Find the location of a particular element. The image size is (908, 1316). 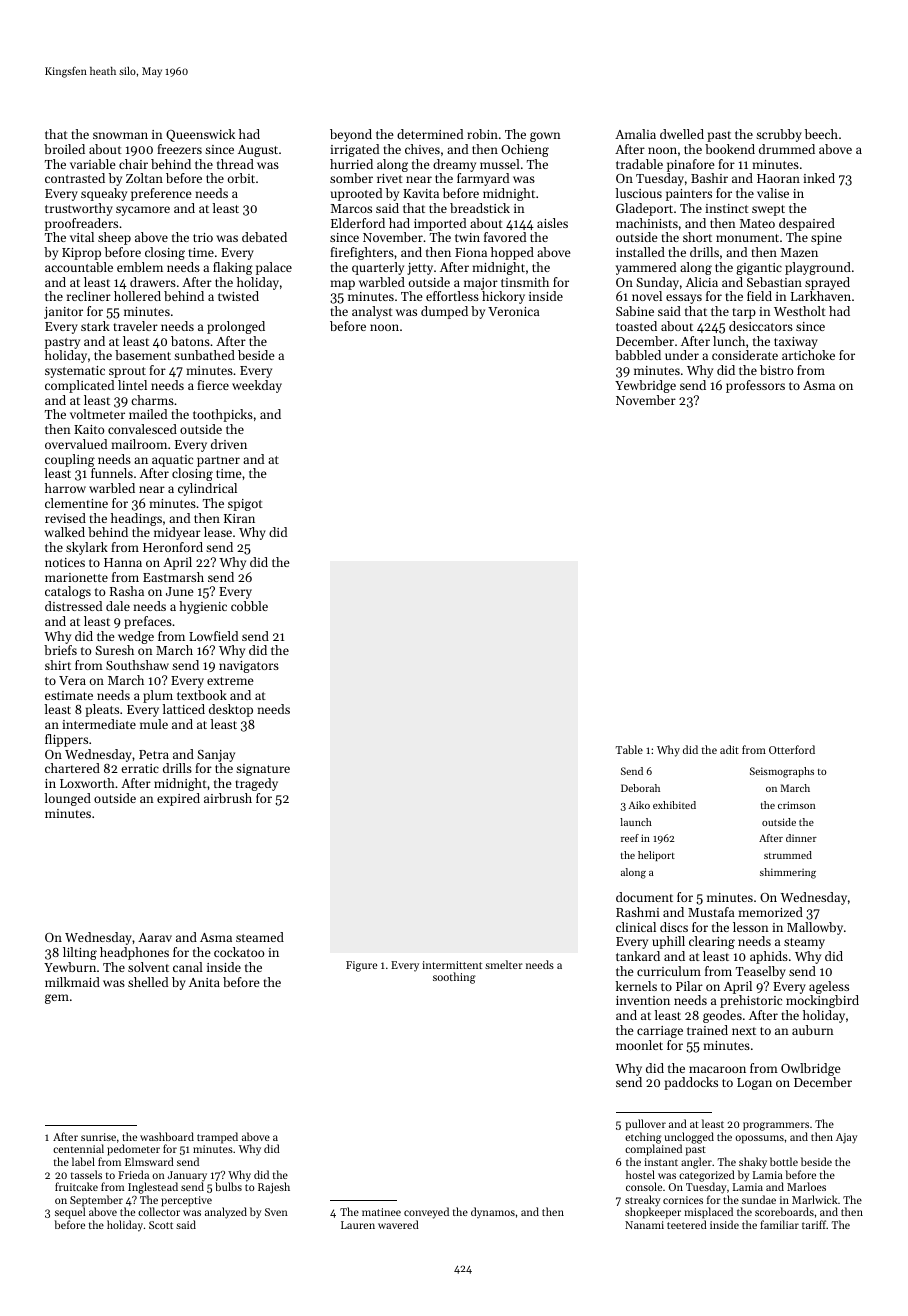

essays is located at coordinates (684, 299).
